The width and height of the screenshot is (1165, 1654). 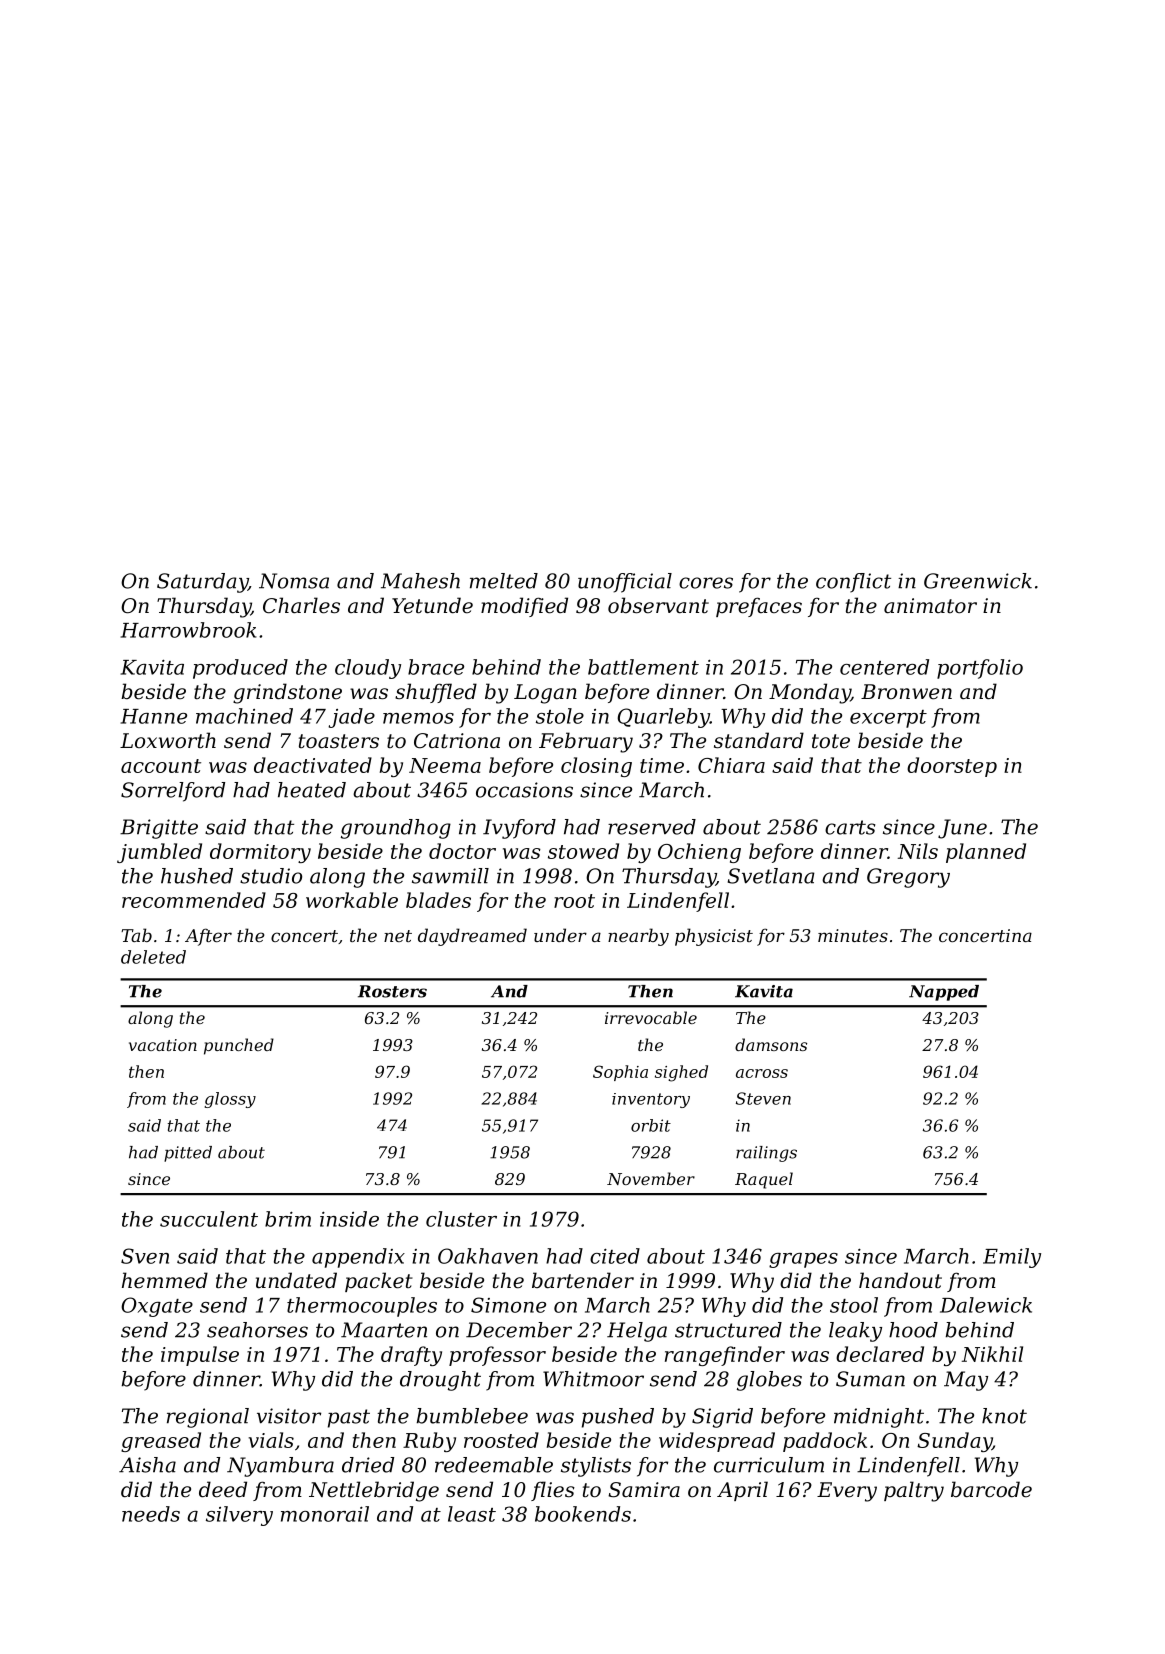 What do you see at coordinates (230, 1100) in the screenshot?
I see `glossy` at bounding box center [230, 1100].
